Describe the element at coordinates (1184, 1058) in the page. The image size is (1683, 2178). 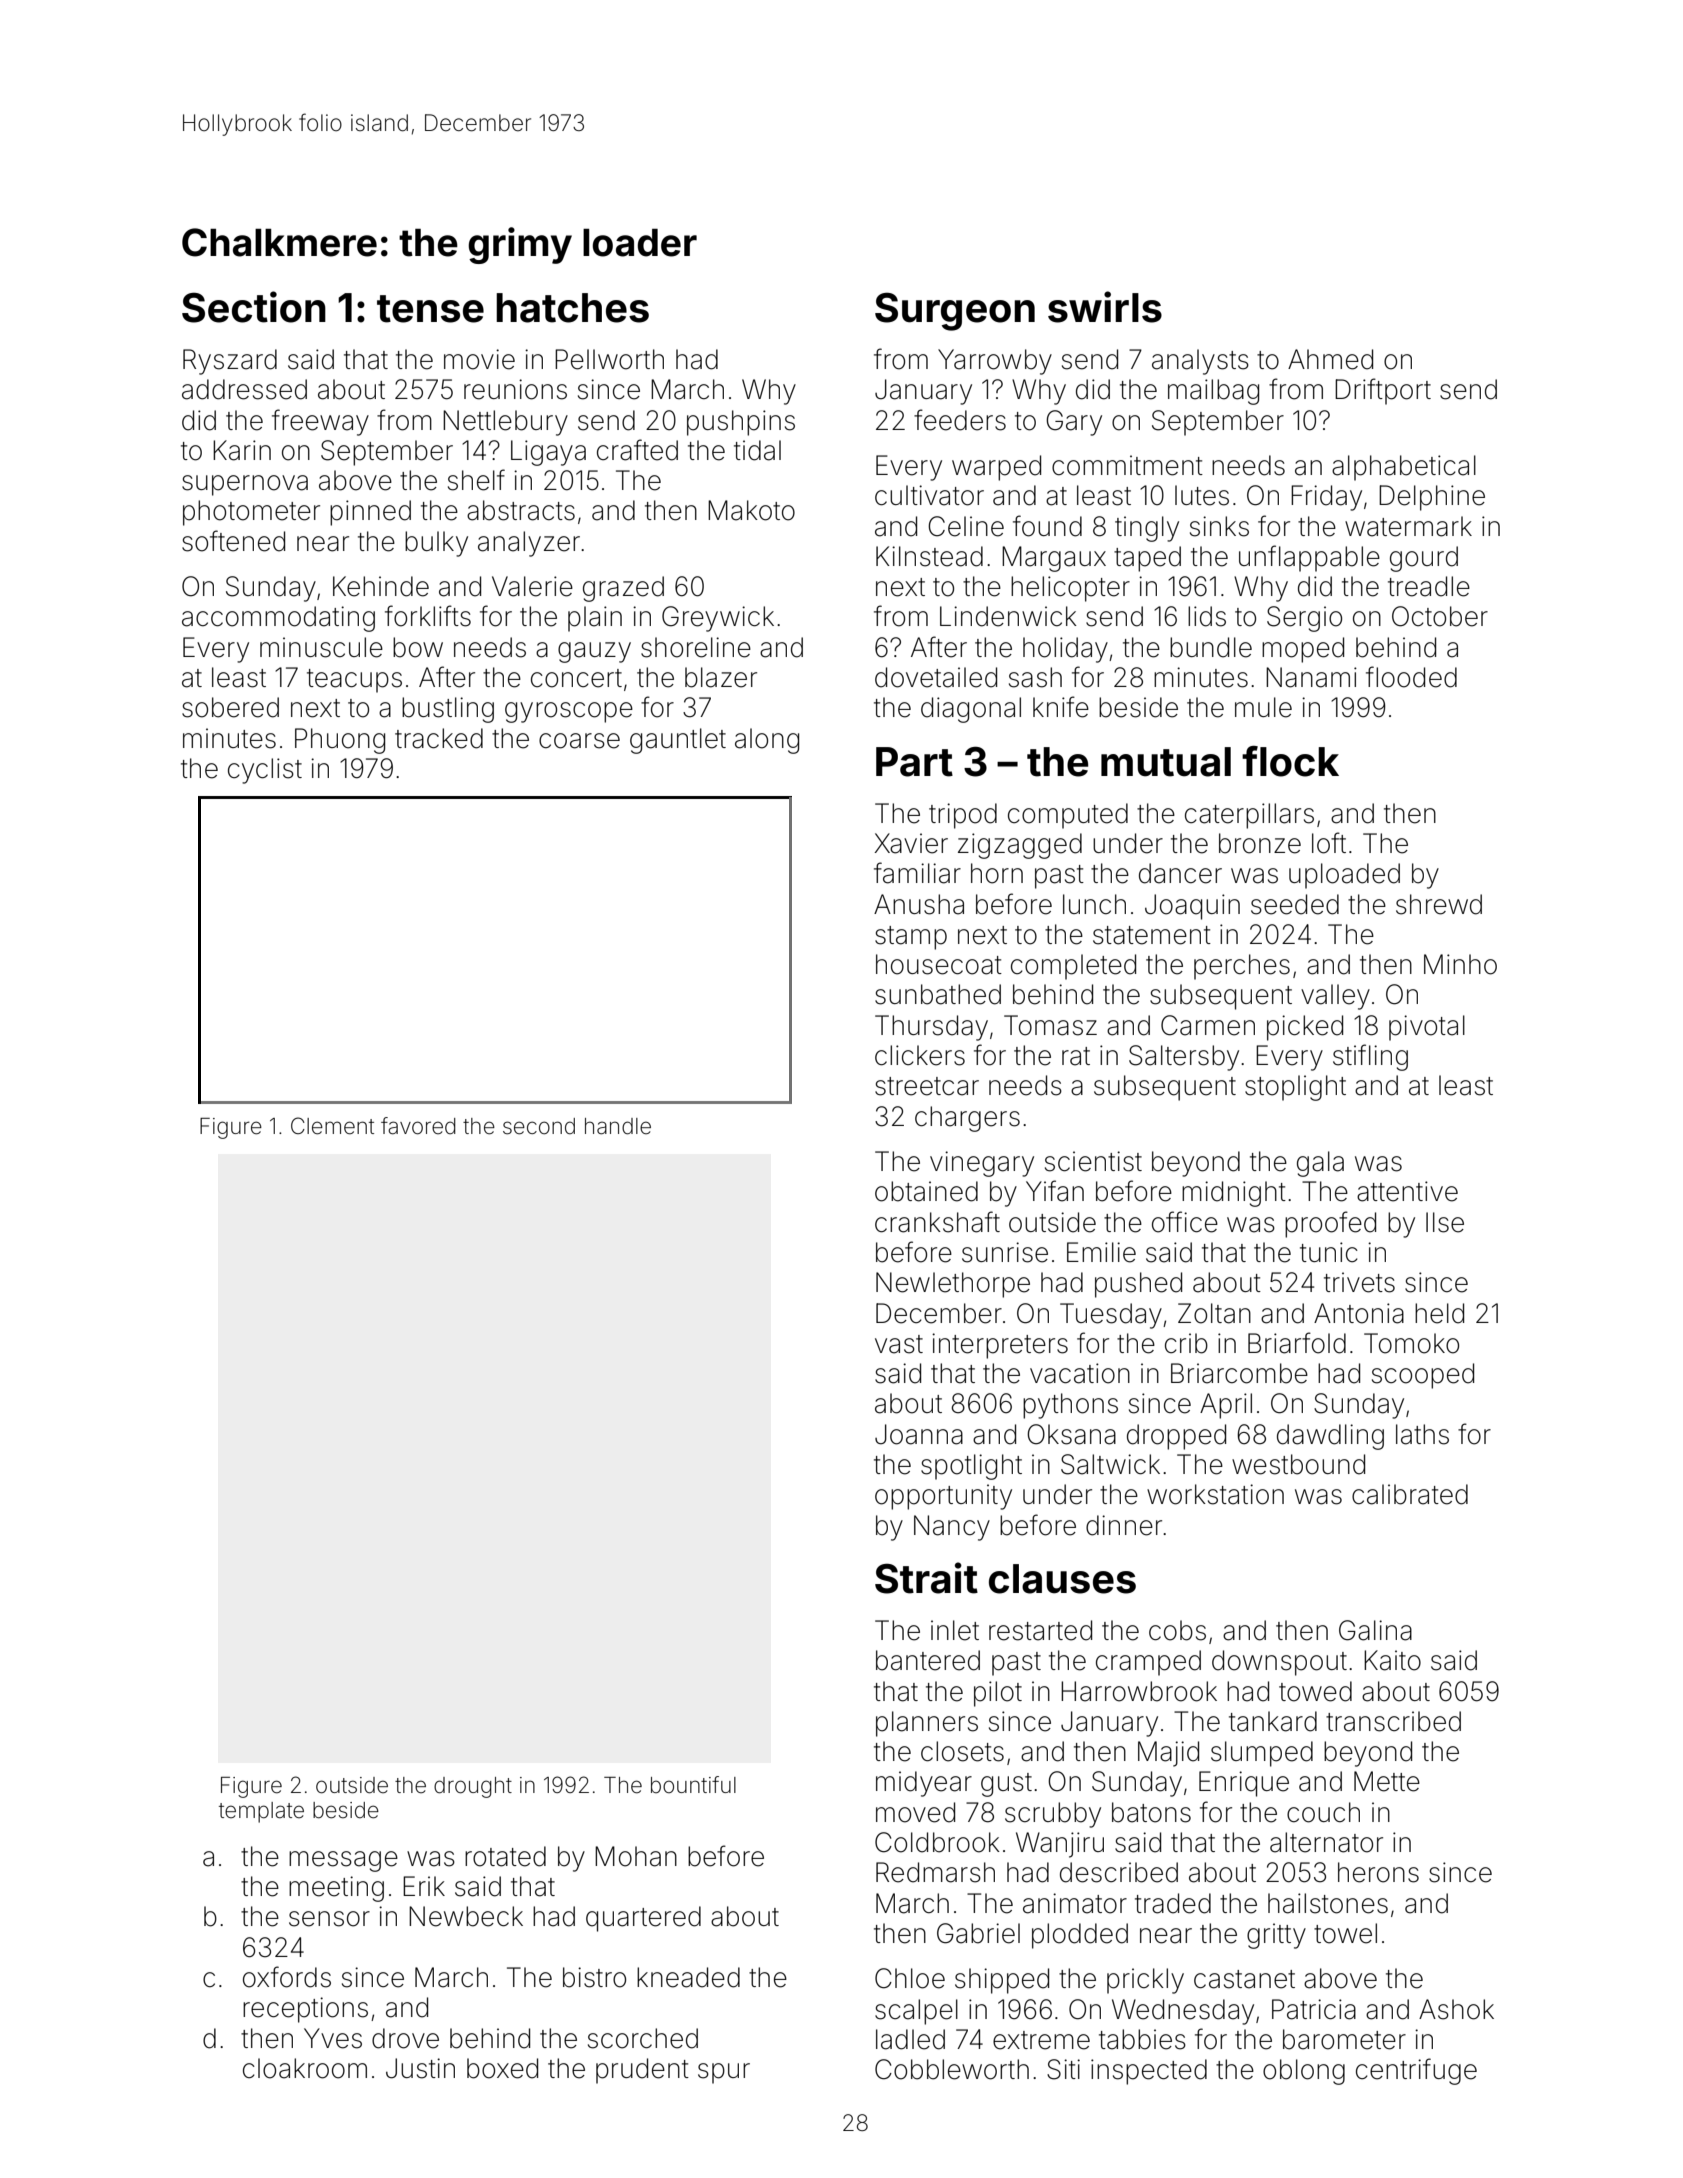
I see `Saltersby` at that location.
